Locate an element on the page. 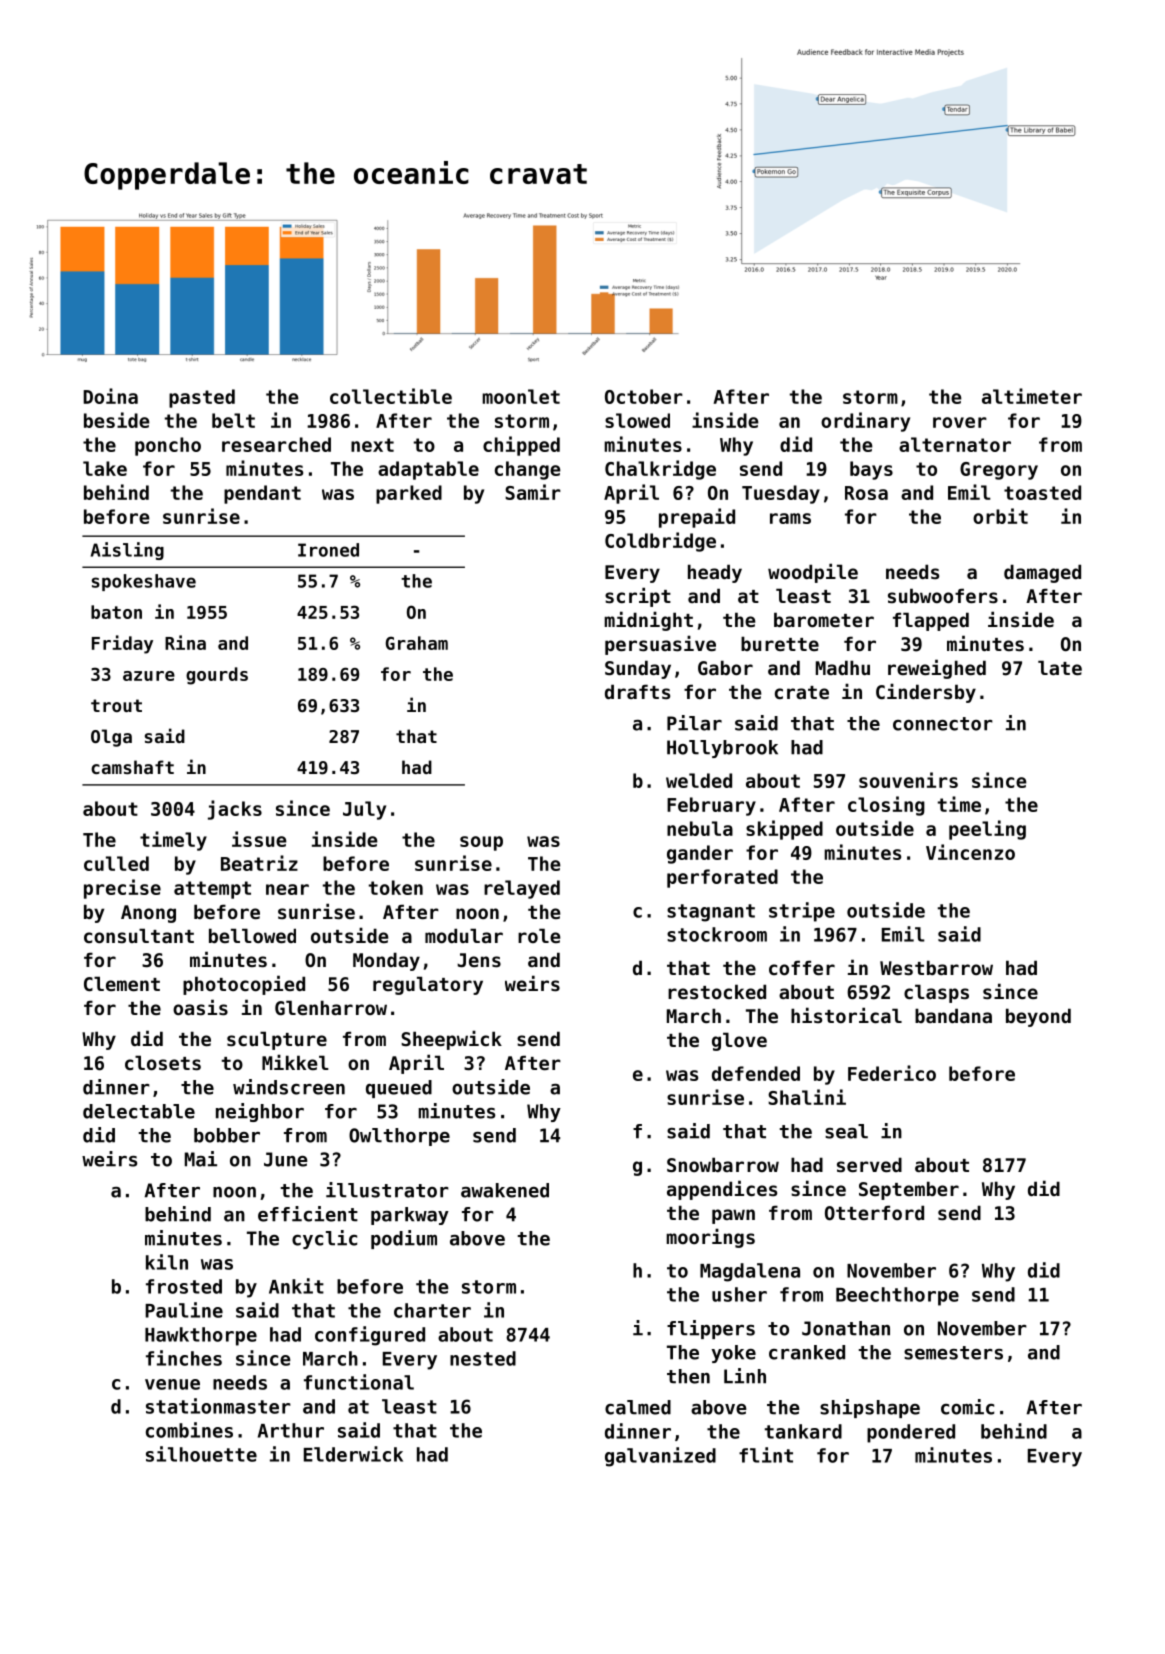 The height and width of the page is (1654, 1165). Vincenzo is located at coordinates (970, 852).
